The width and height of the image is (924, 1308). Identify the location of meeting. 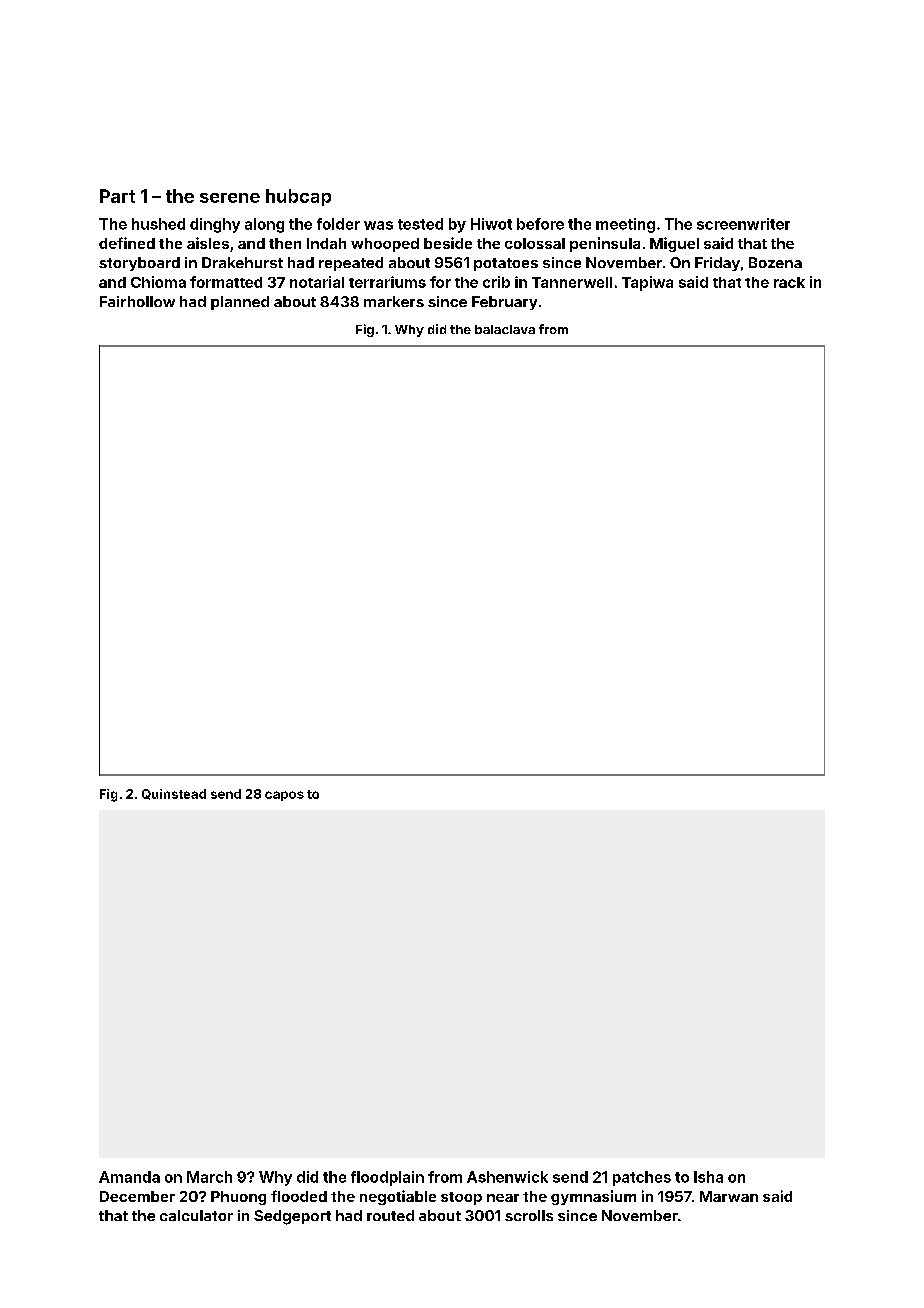
(625, 225).
